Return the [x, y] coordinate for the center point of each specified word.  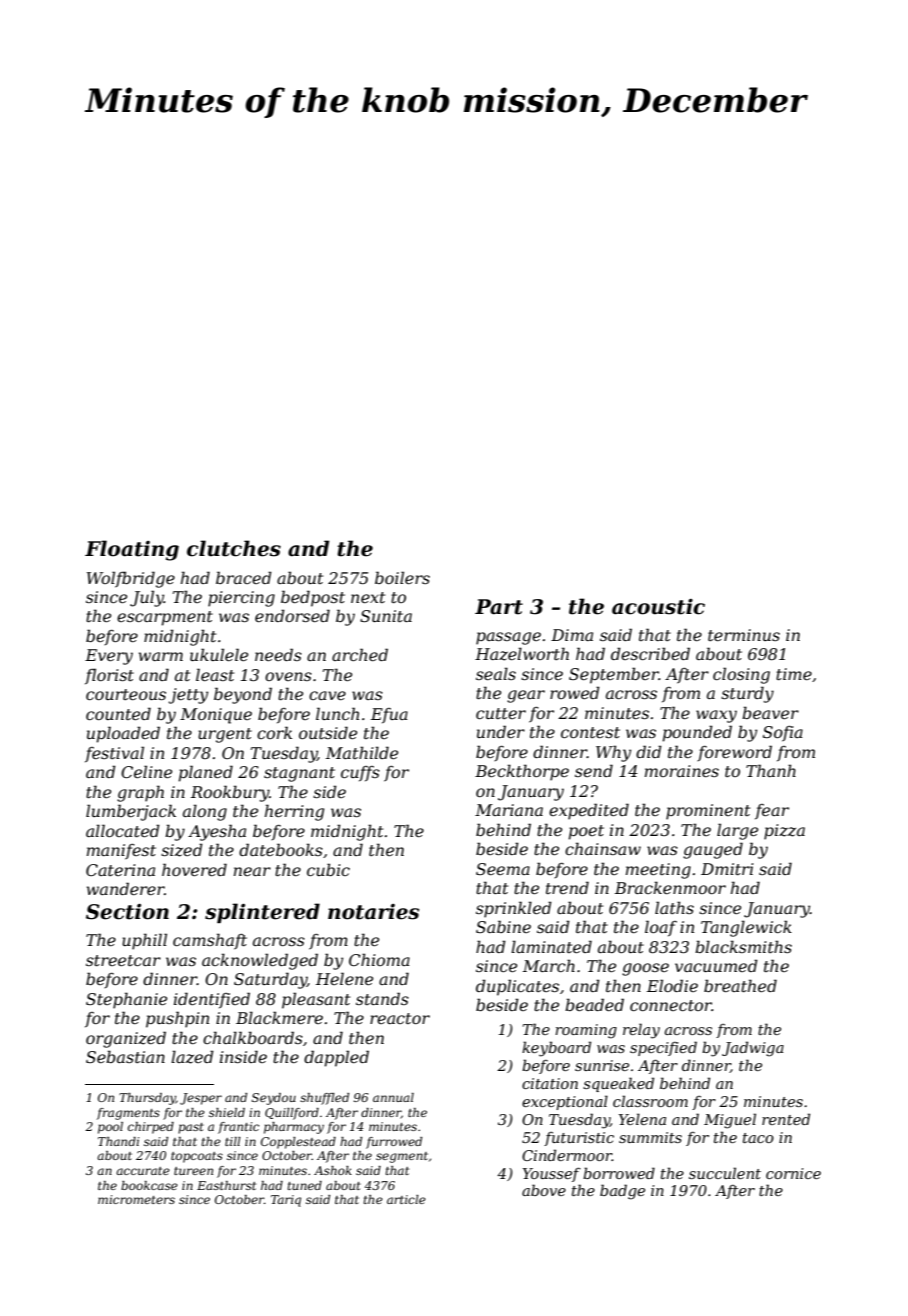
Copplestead [298, 1143]
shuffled [324, 1099]
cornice [793, 1173]
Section [127, 912]
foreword [734, 753]
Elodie [672, 985]
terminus [744, 635]
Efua [389, 716]
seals [496, 673]
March [549, 965]
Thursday [147, 1099]
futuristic [579, 1139]
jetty [188, 696]
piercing [241, 599]
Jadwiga [753, 1049]
